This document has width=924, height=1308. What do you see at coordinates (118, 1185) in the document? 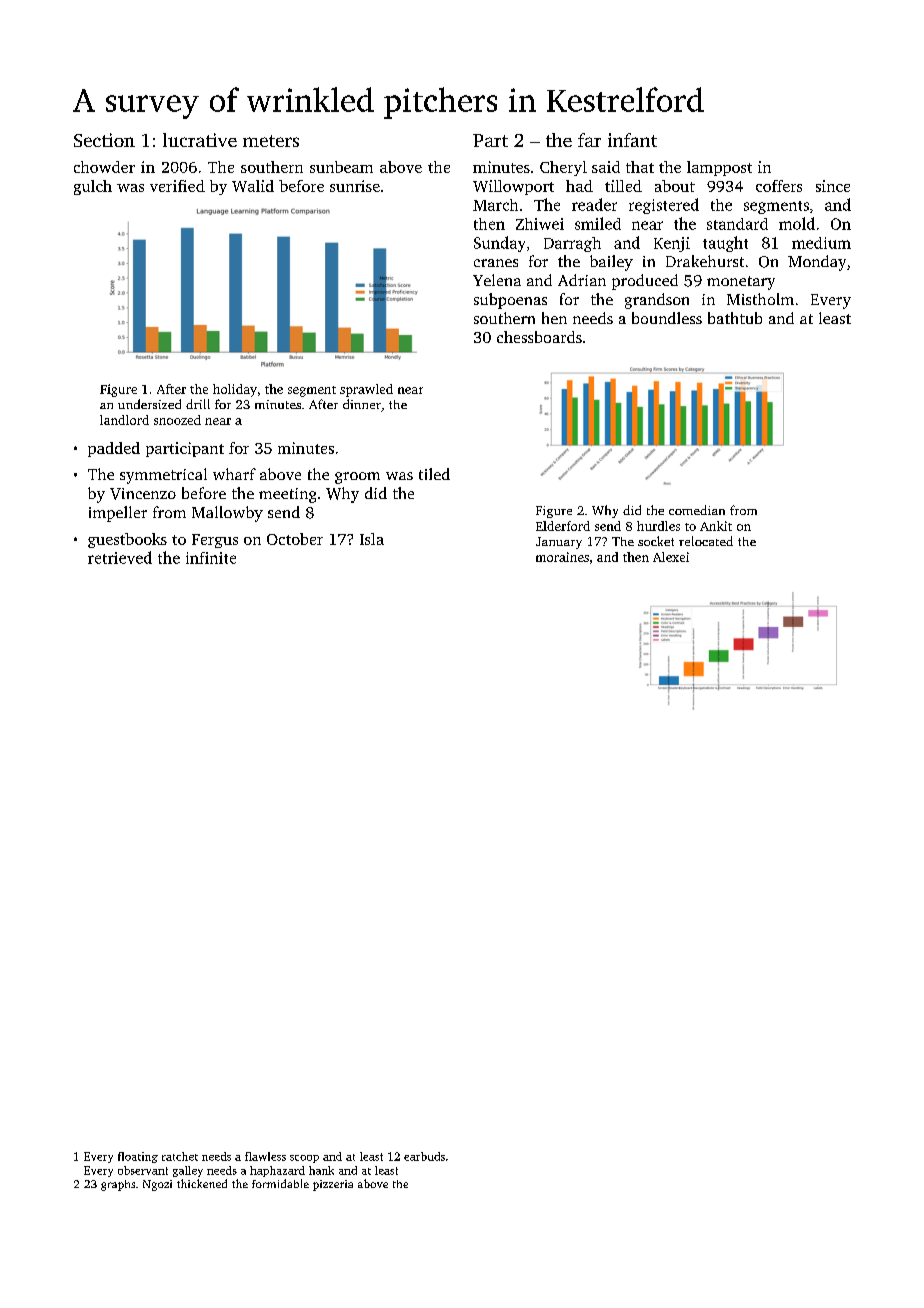
I see `graphs` at bounding box center [118, 1185].
